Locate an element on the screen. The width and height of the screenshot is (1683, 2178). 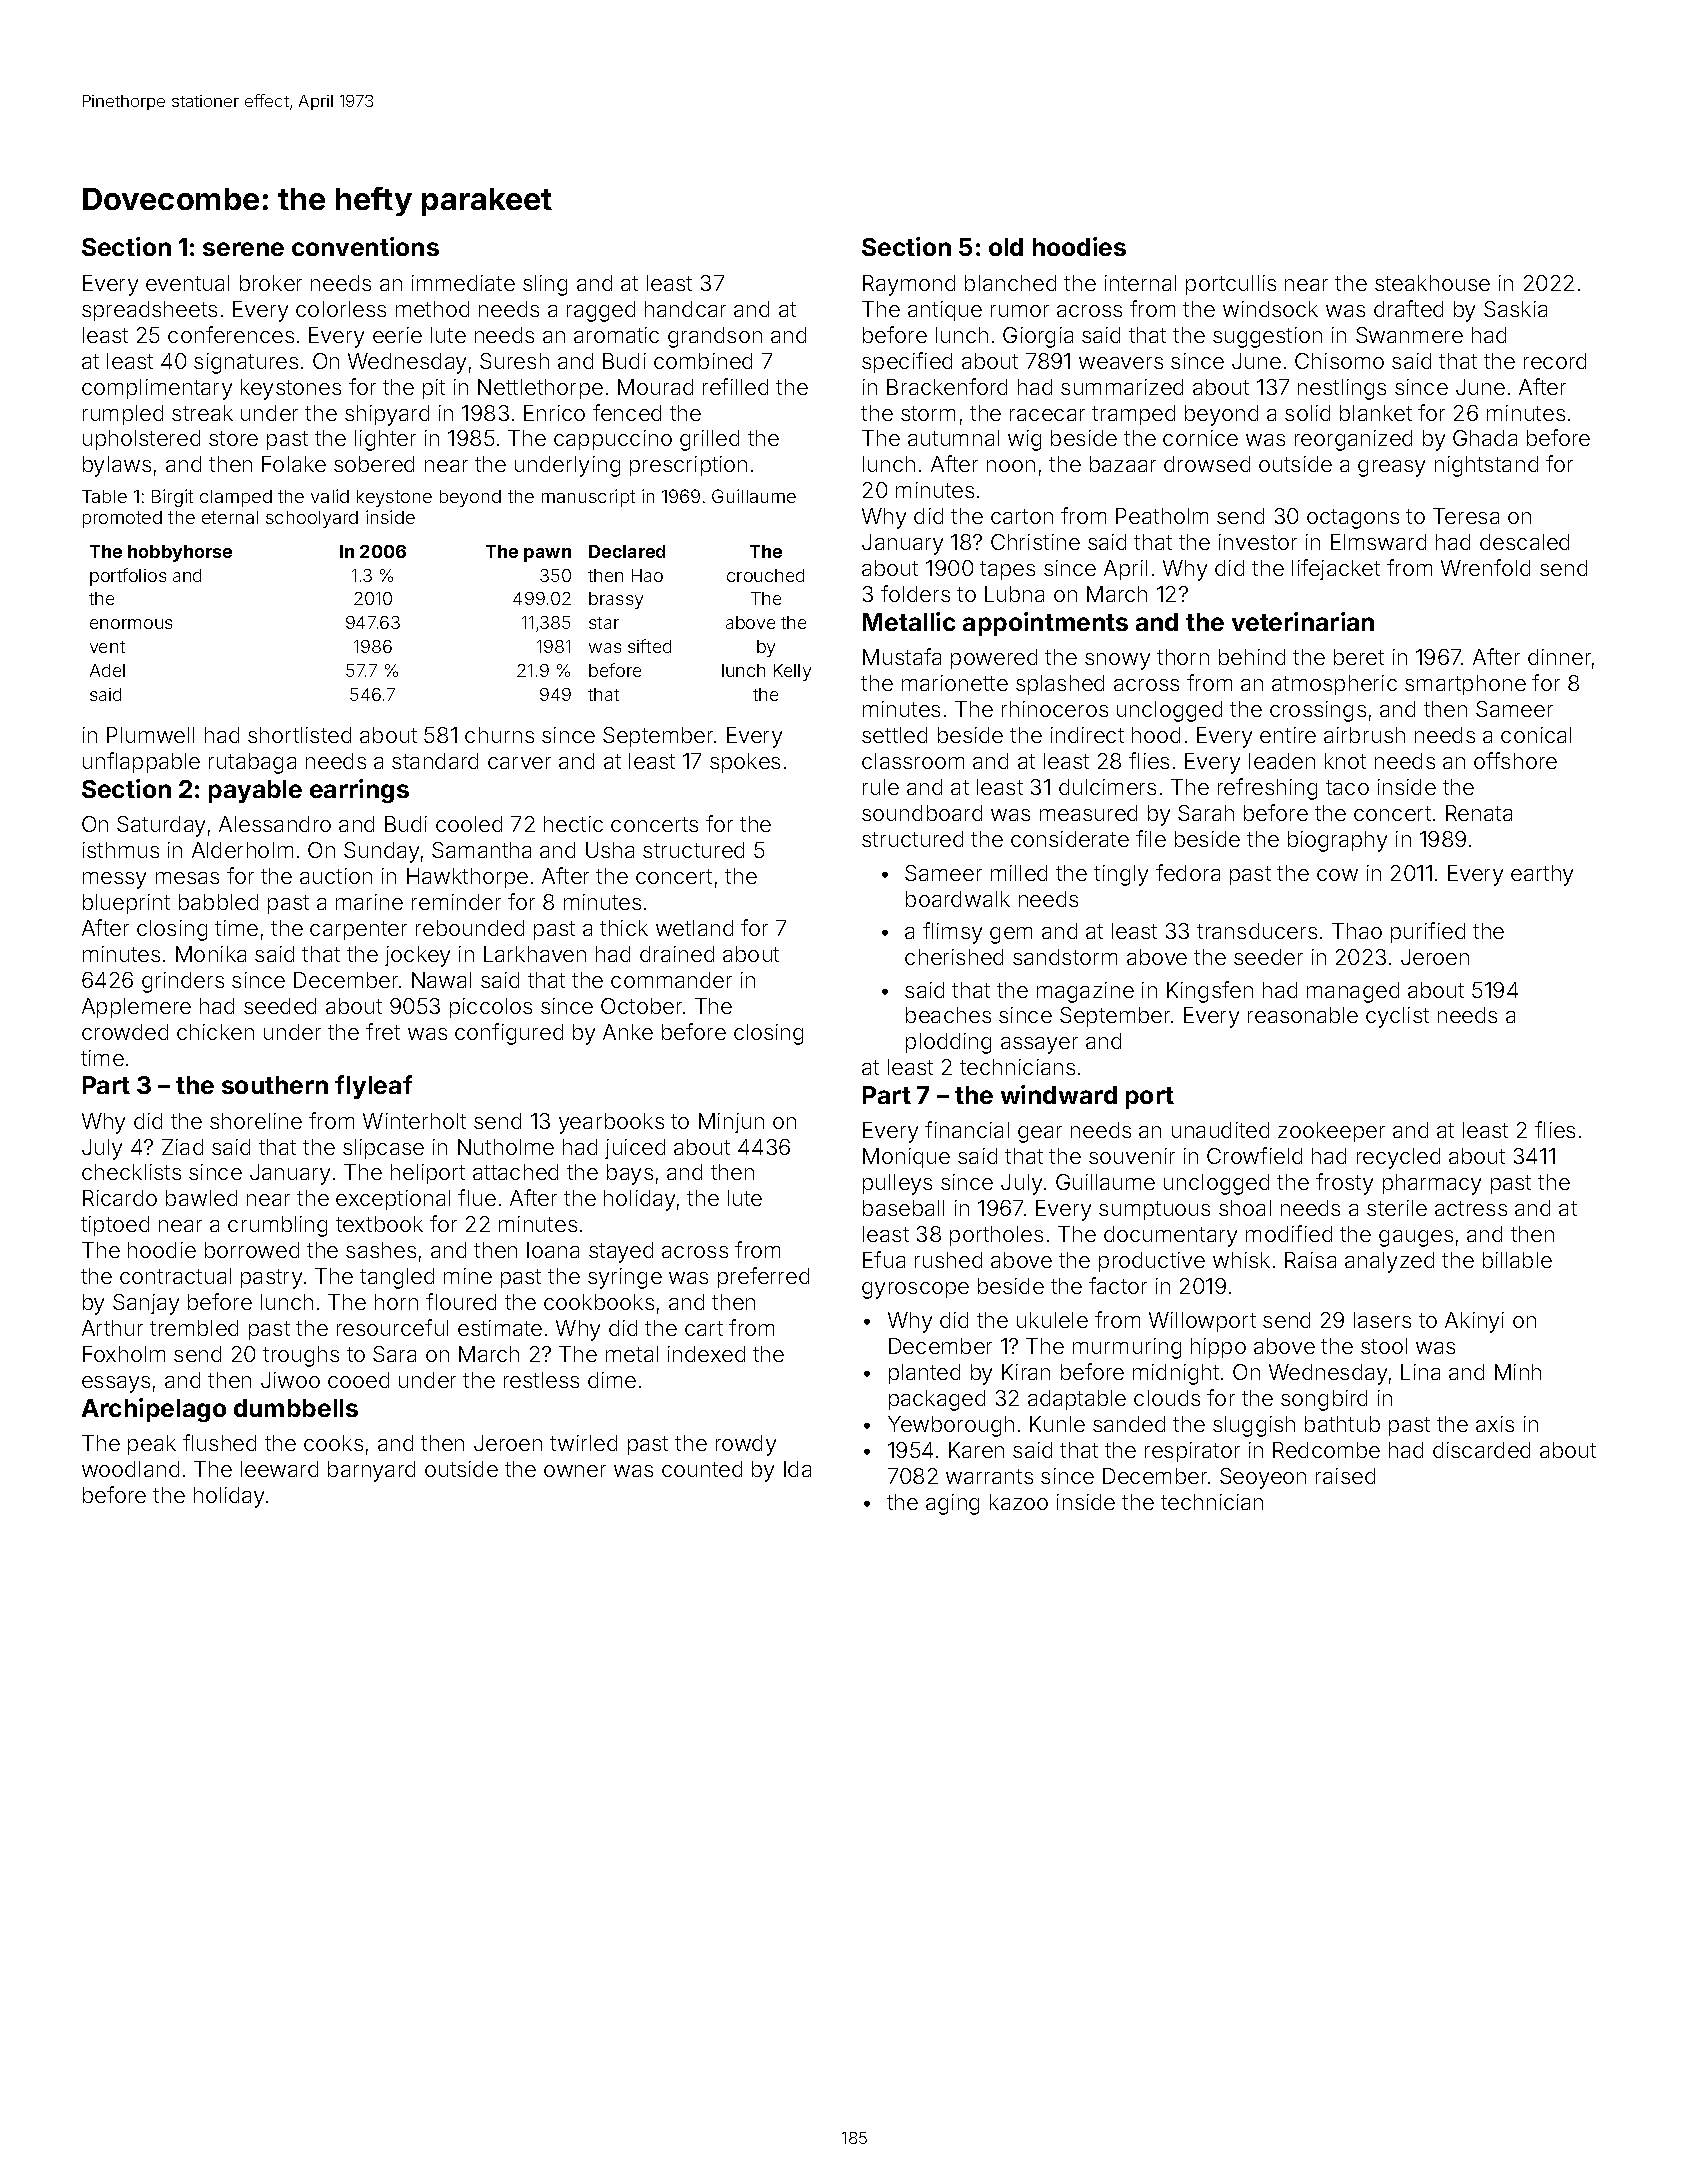
steakhouse is located at coordinates (1432, 283).
